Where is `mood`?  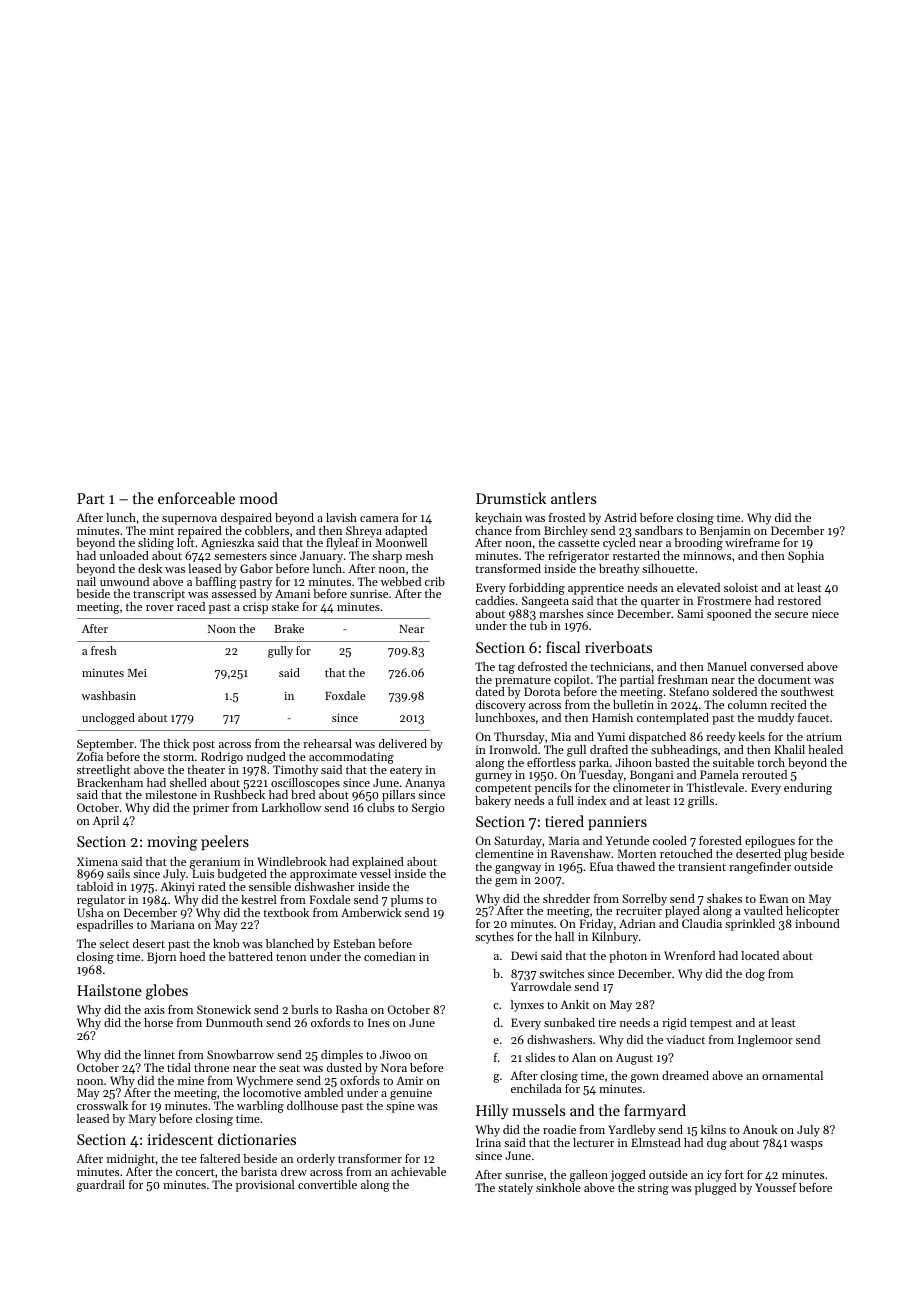 mood is located at coordinates (259, 498).
